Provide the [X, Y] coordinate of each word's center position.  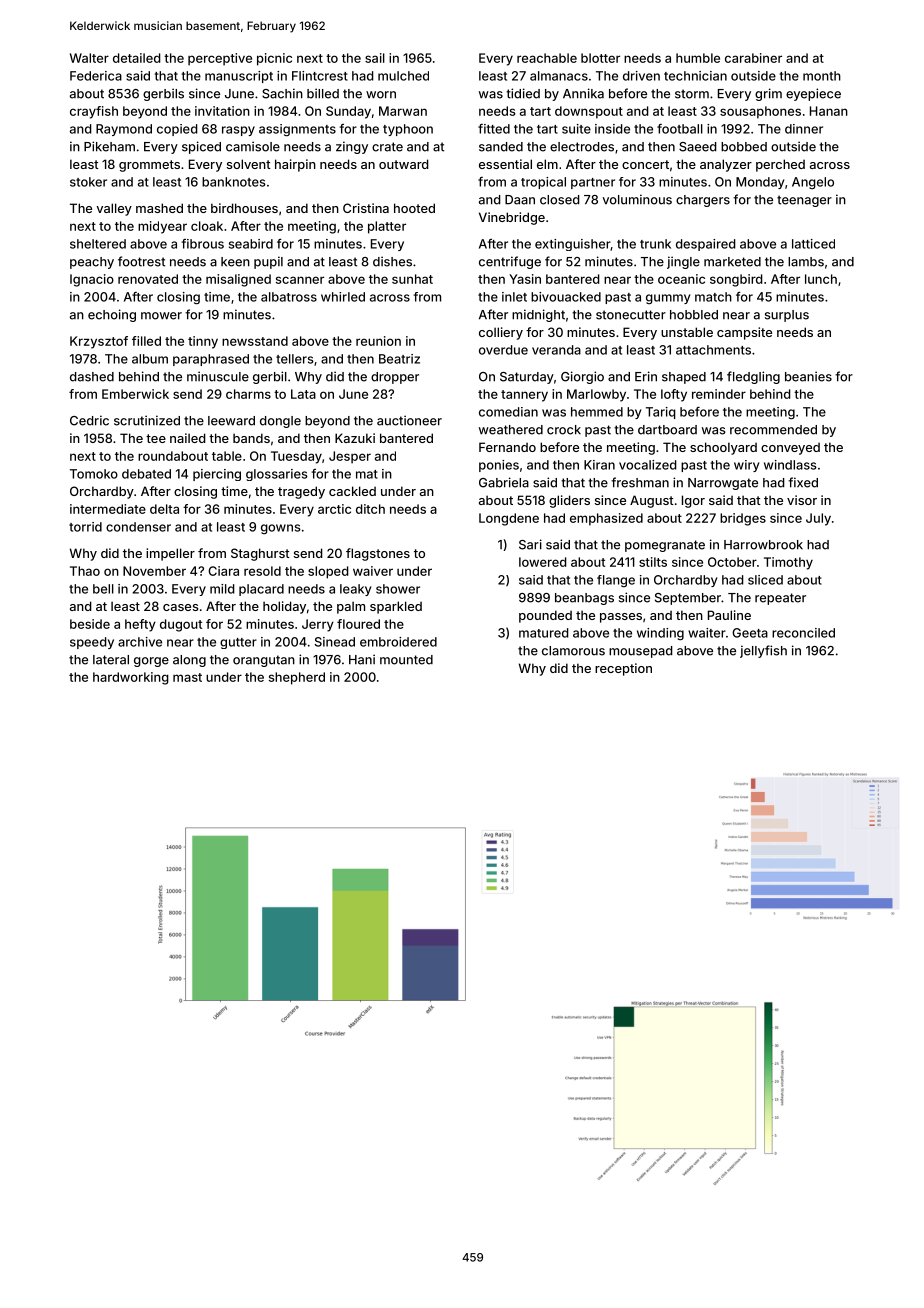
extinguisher [572, 245]
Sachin [282, 93]
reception [623, 669]
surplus [787, 316]
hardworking [131, 678]
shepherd [297, 678]
